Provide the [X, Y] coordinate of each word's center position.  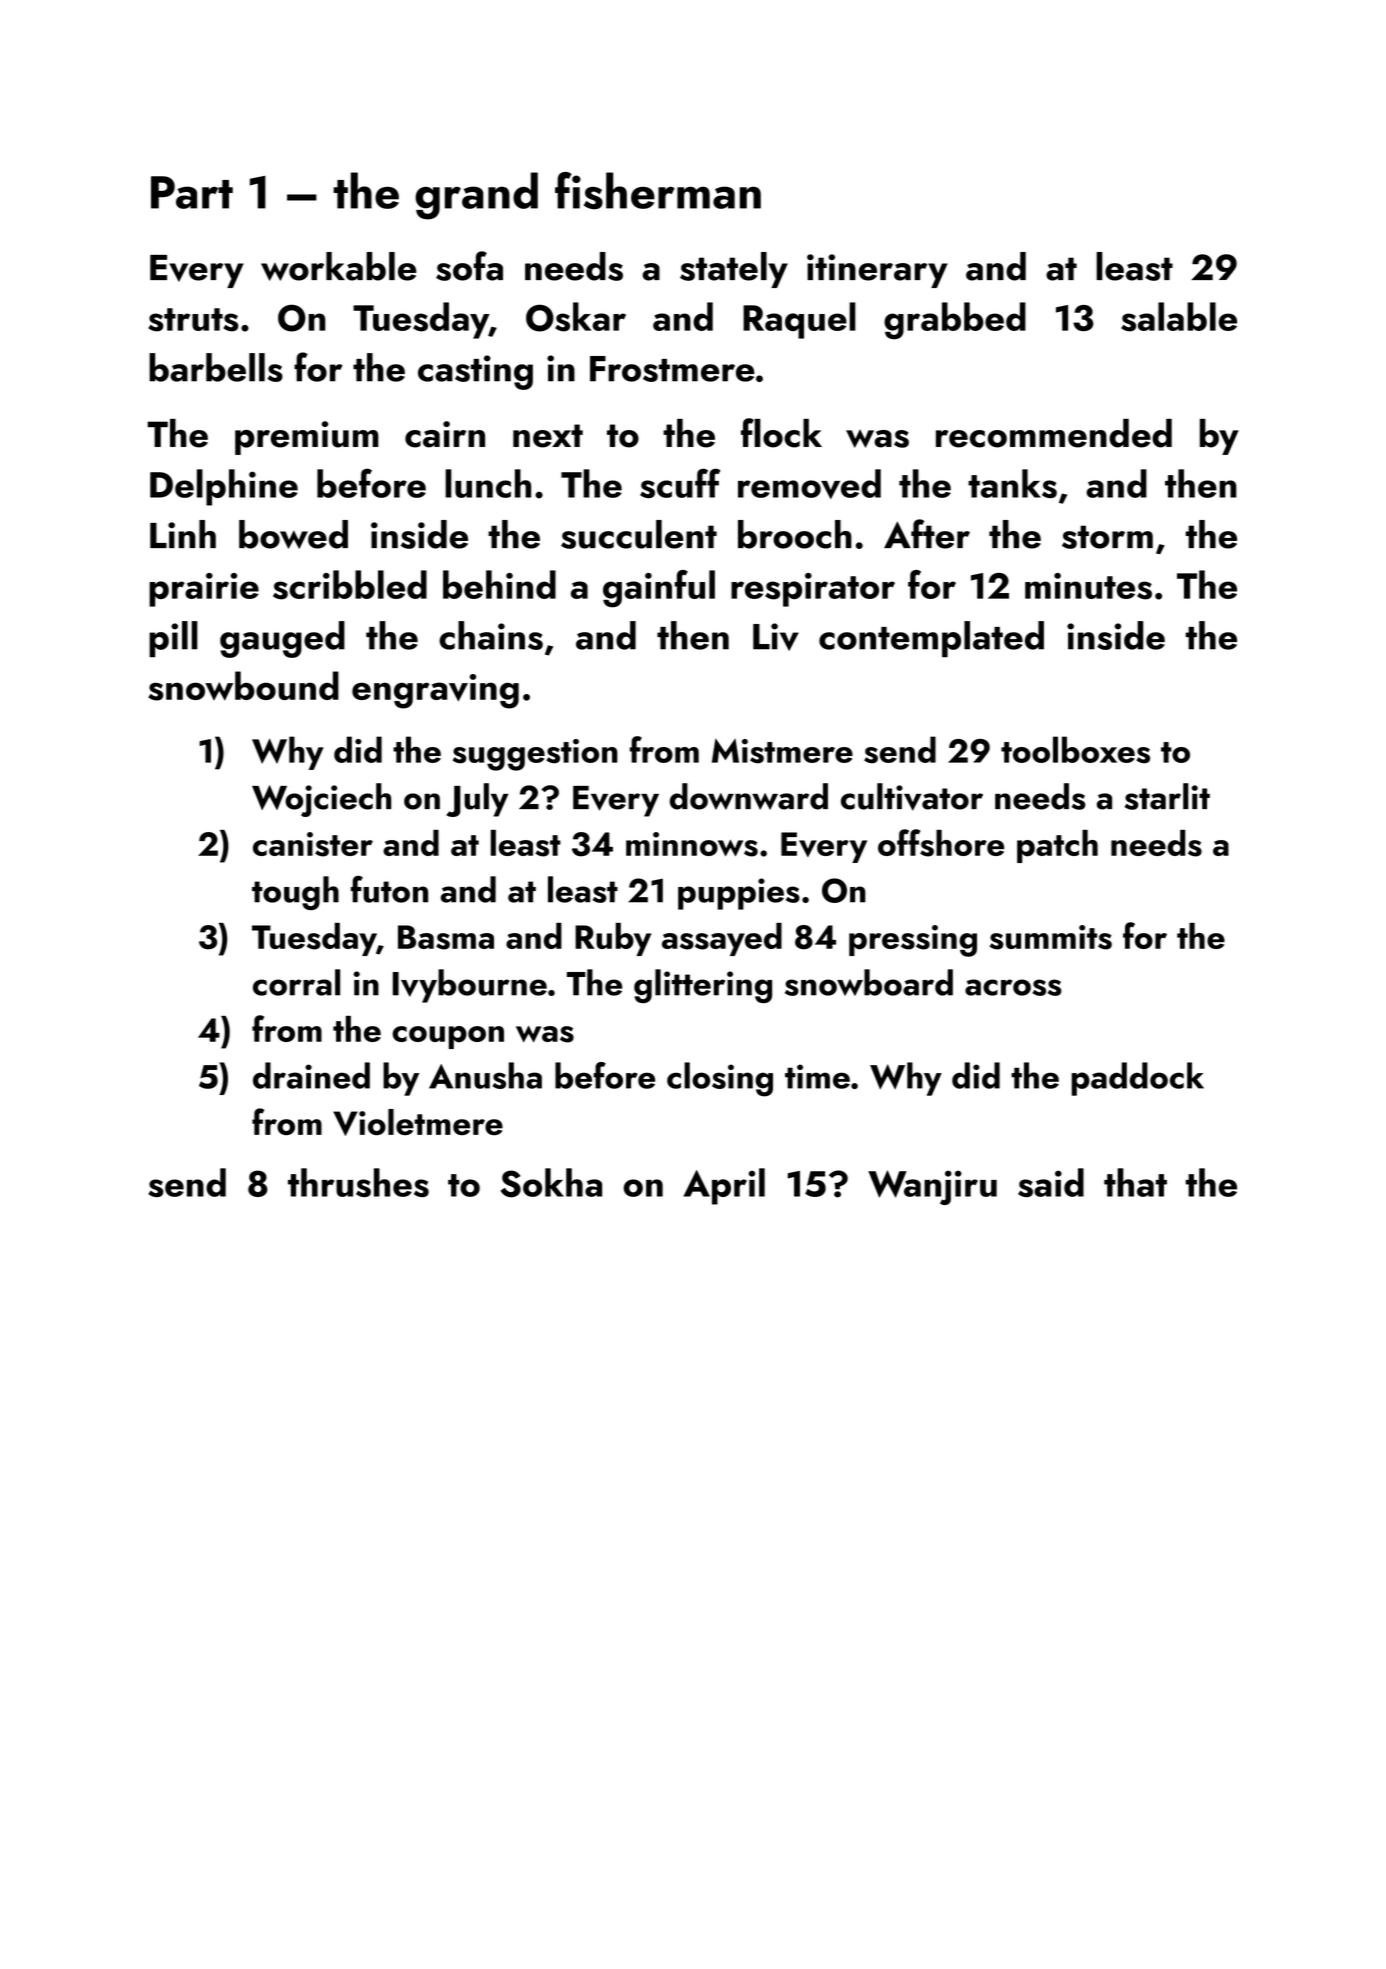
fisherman [658, 191]
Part [192, 192]
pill [173, 639]
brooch [795, 534]
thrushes [358, 1182]
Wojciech [321, 800]
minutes [1088, 586]
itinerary [877, 271]
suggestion [535, 755]
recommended [1054, 433]
